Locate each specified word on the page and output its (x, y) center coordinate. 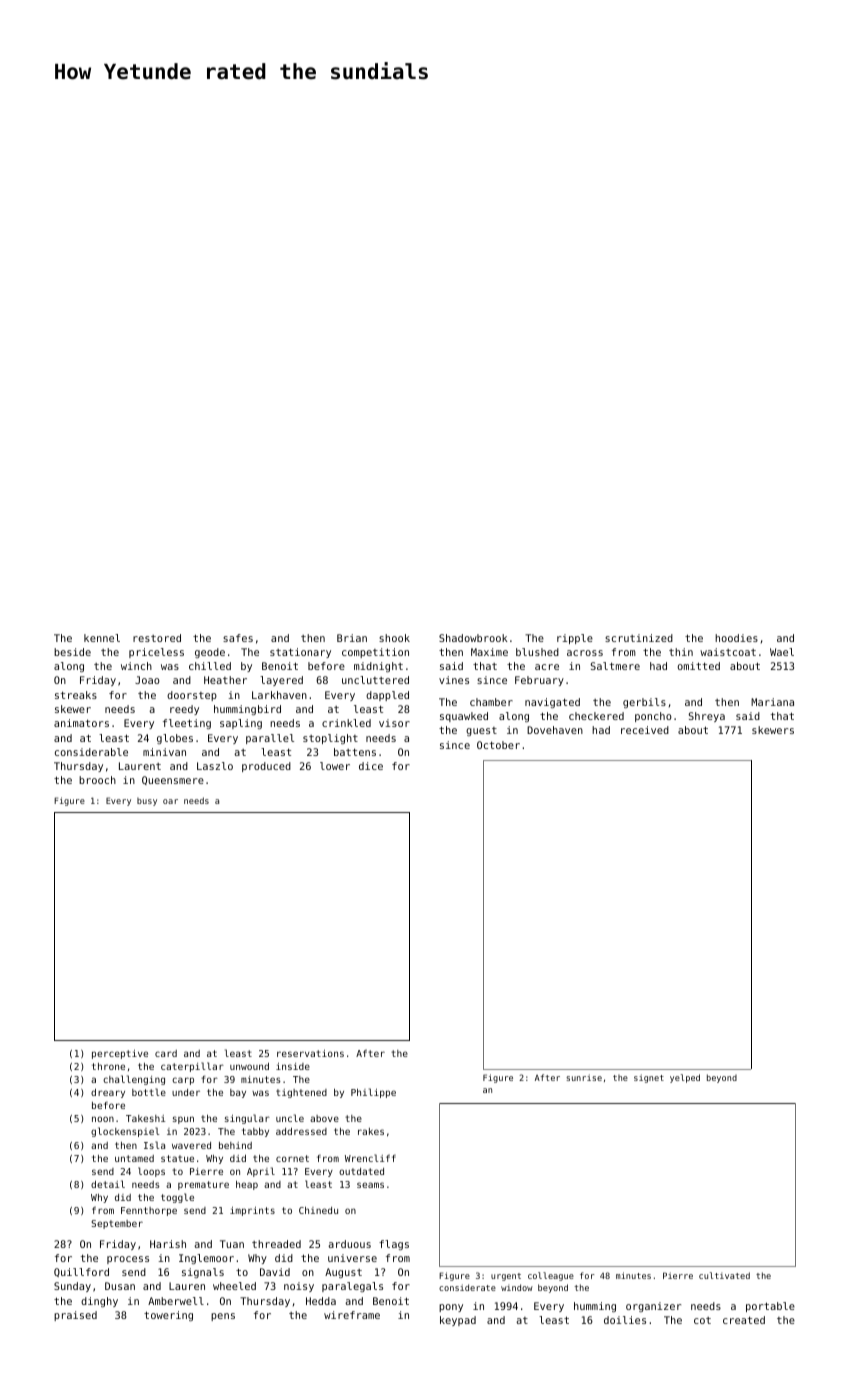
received (645, 730)
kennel (102, 638)
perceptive (120, 1054)
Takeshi (145, 1118)
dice (371, 766)
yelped (685, 1078)
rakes (371, 1131)
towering (168, 1316)
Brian (352, 638)
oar (170, 801)
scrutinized (639, 638)
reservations (310, 1053)
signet (649, 1078)
